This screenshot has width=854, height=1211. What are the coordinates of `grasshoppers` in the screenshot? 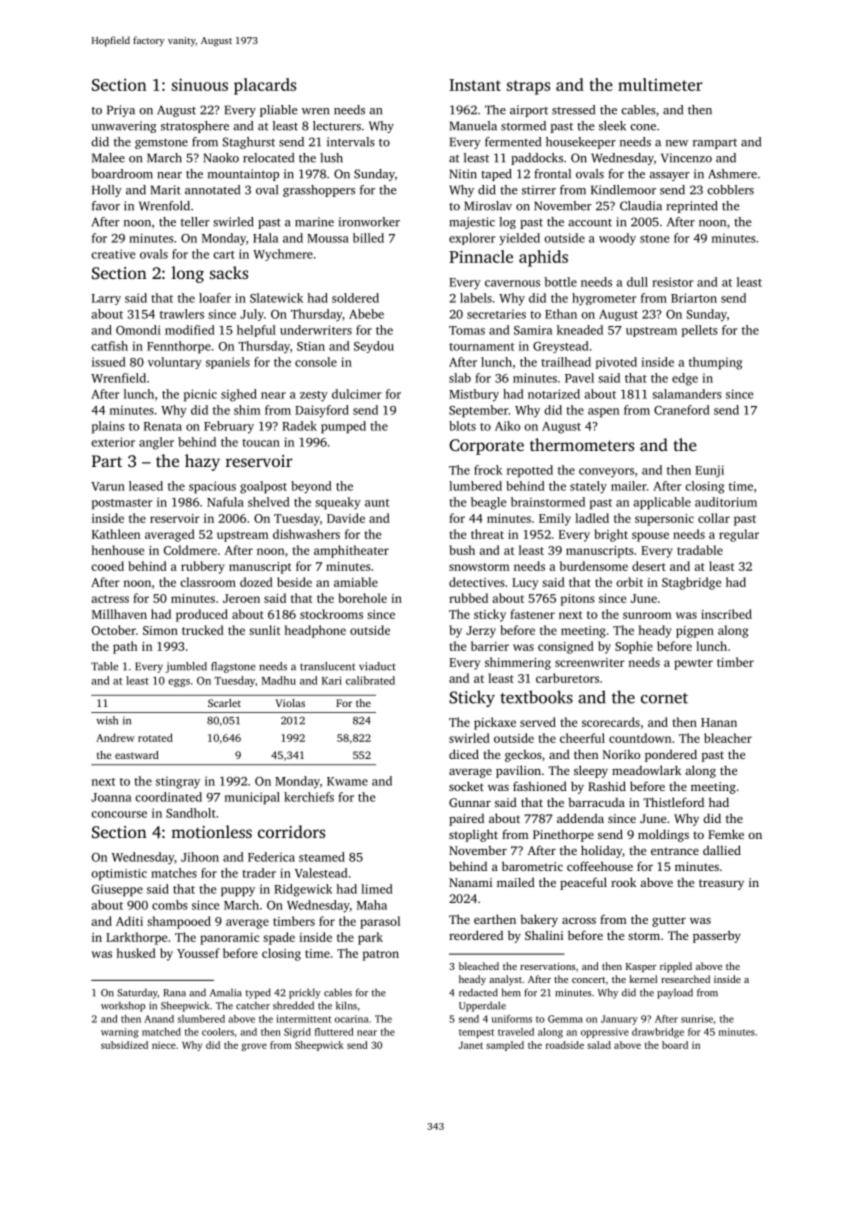 It's located at (319, 191).
